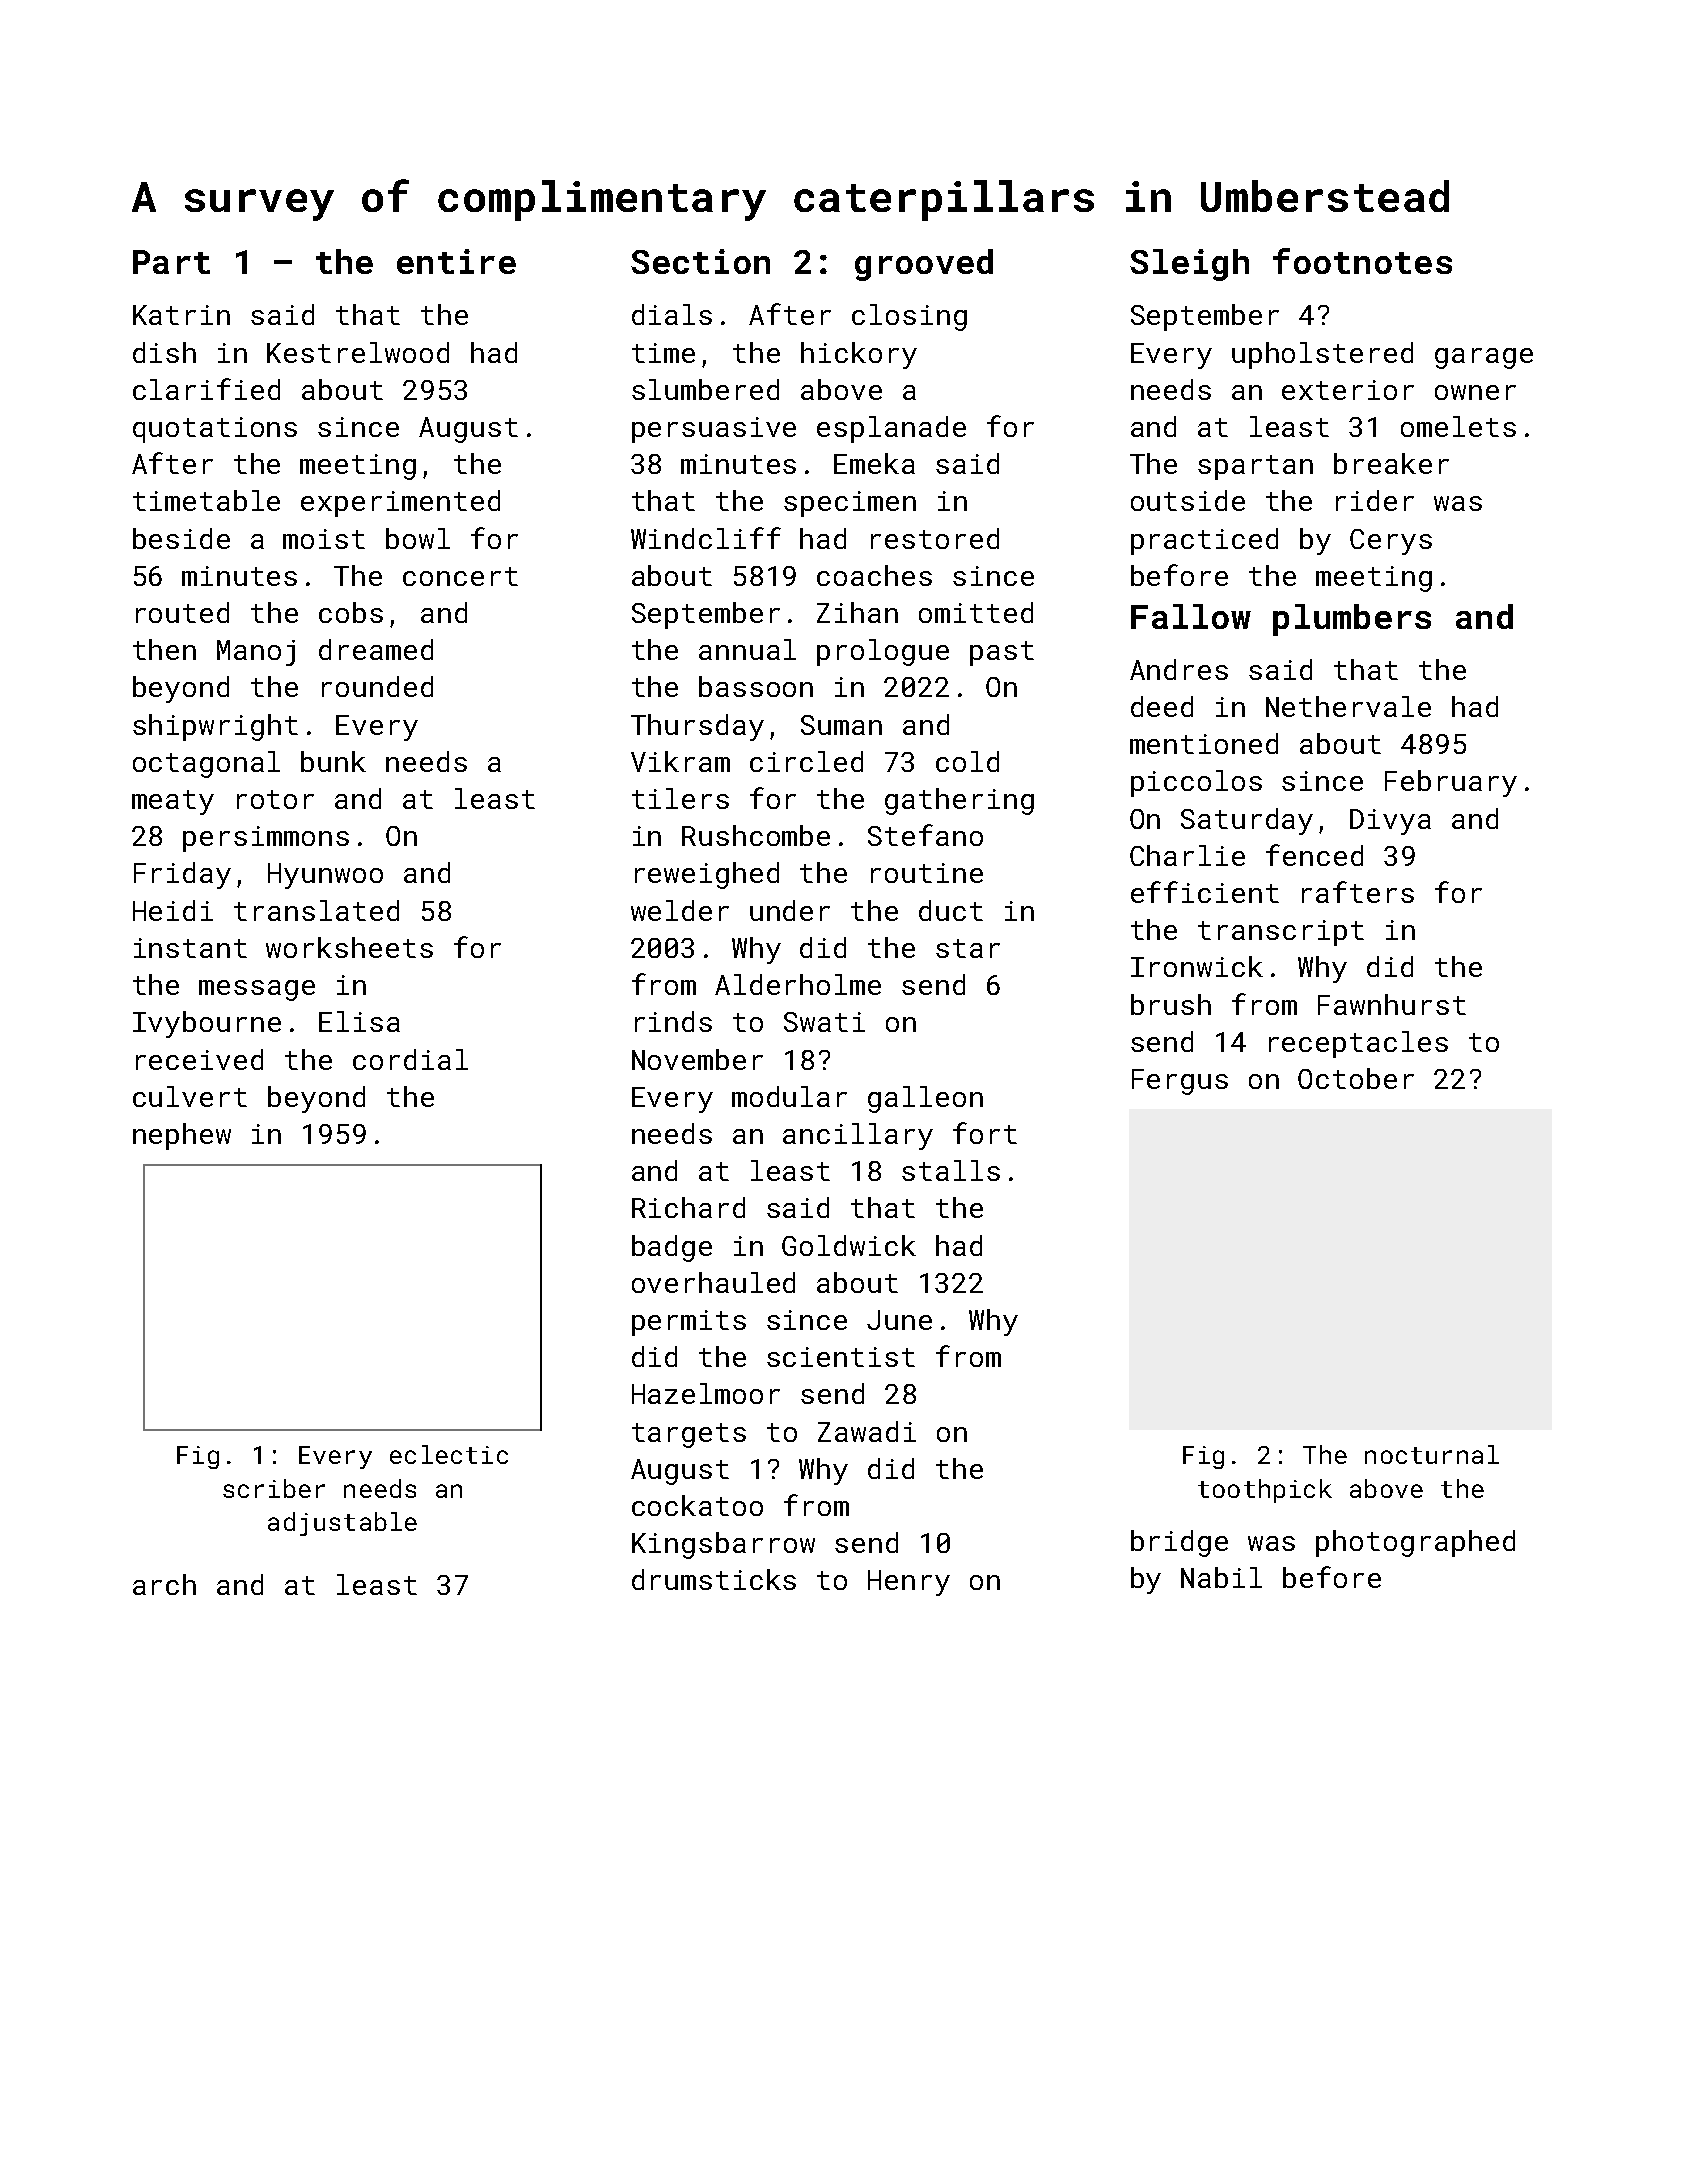 Image resolution: width=1683 pixels, height=2178 pixels. I want to click on Henry, so click(909, 1583).
